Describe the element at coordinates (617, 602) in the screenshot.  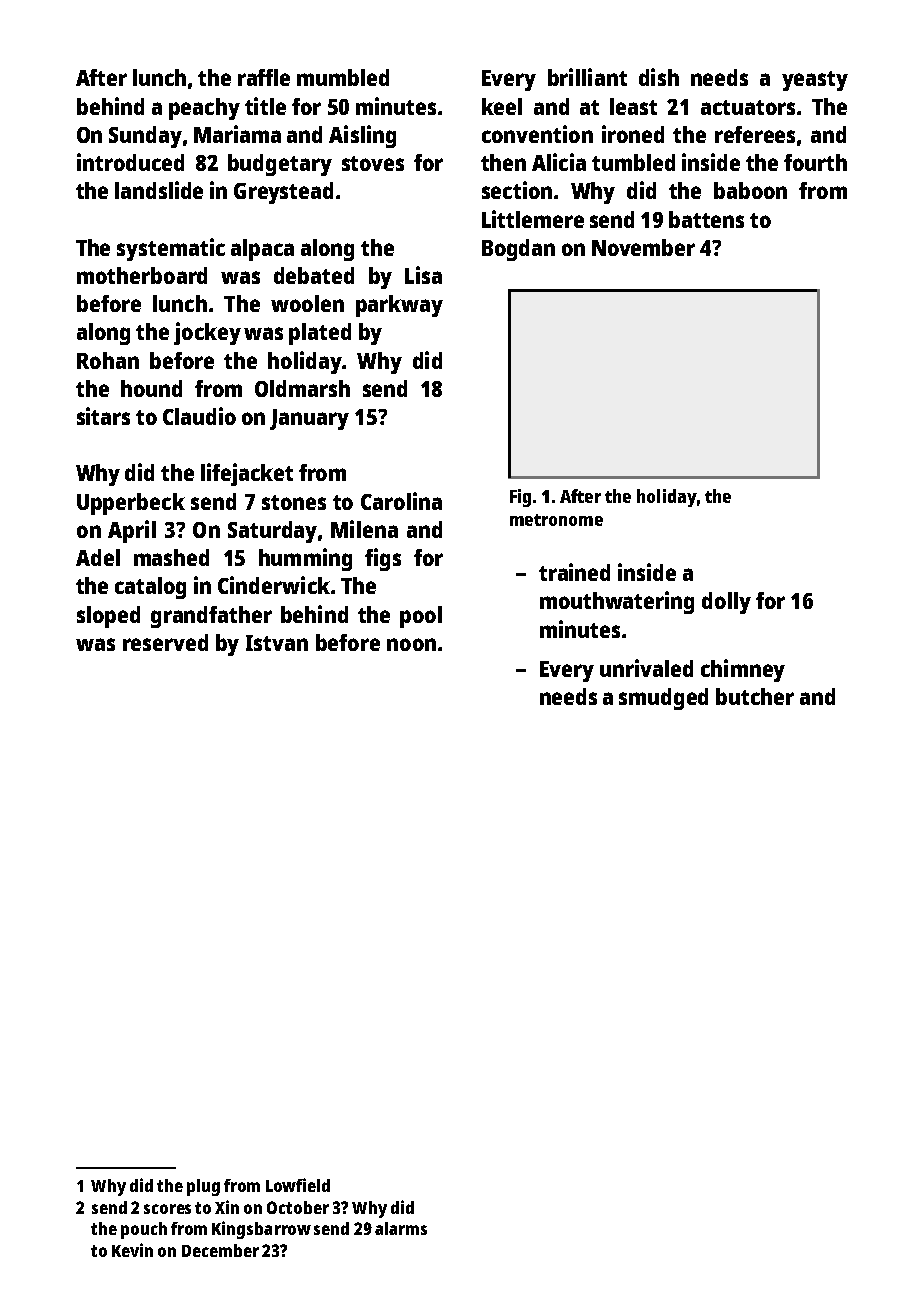
I see `mouthwatering` at that location.
